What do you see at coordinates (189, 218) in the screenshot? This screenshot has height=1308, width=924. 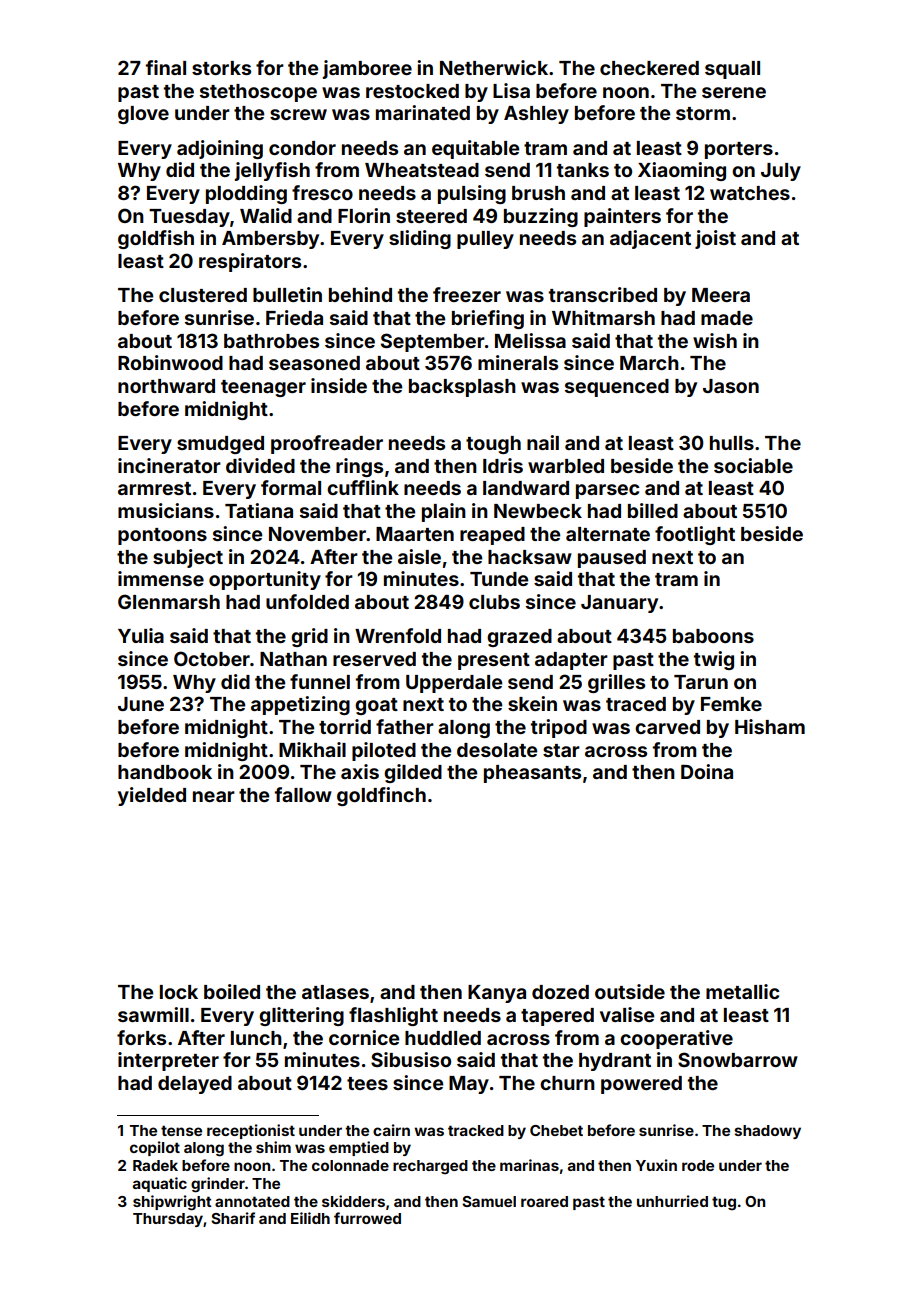 I see `Tuesday` at bounding box center [189, 218].
